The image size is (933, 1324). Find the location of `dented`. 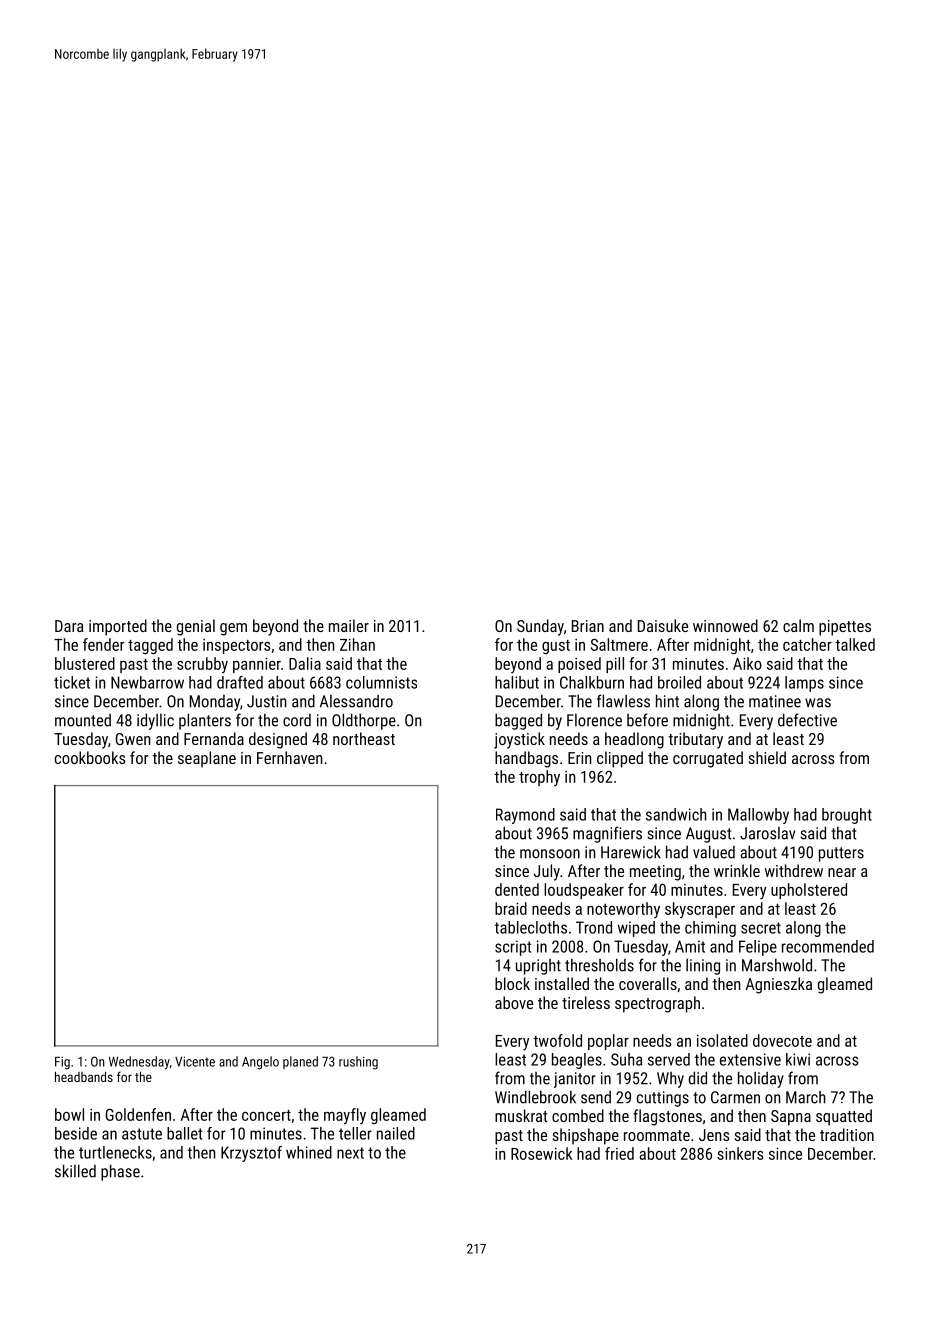

dented is located at coordinates (517, 889).
